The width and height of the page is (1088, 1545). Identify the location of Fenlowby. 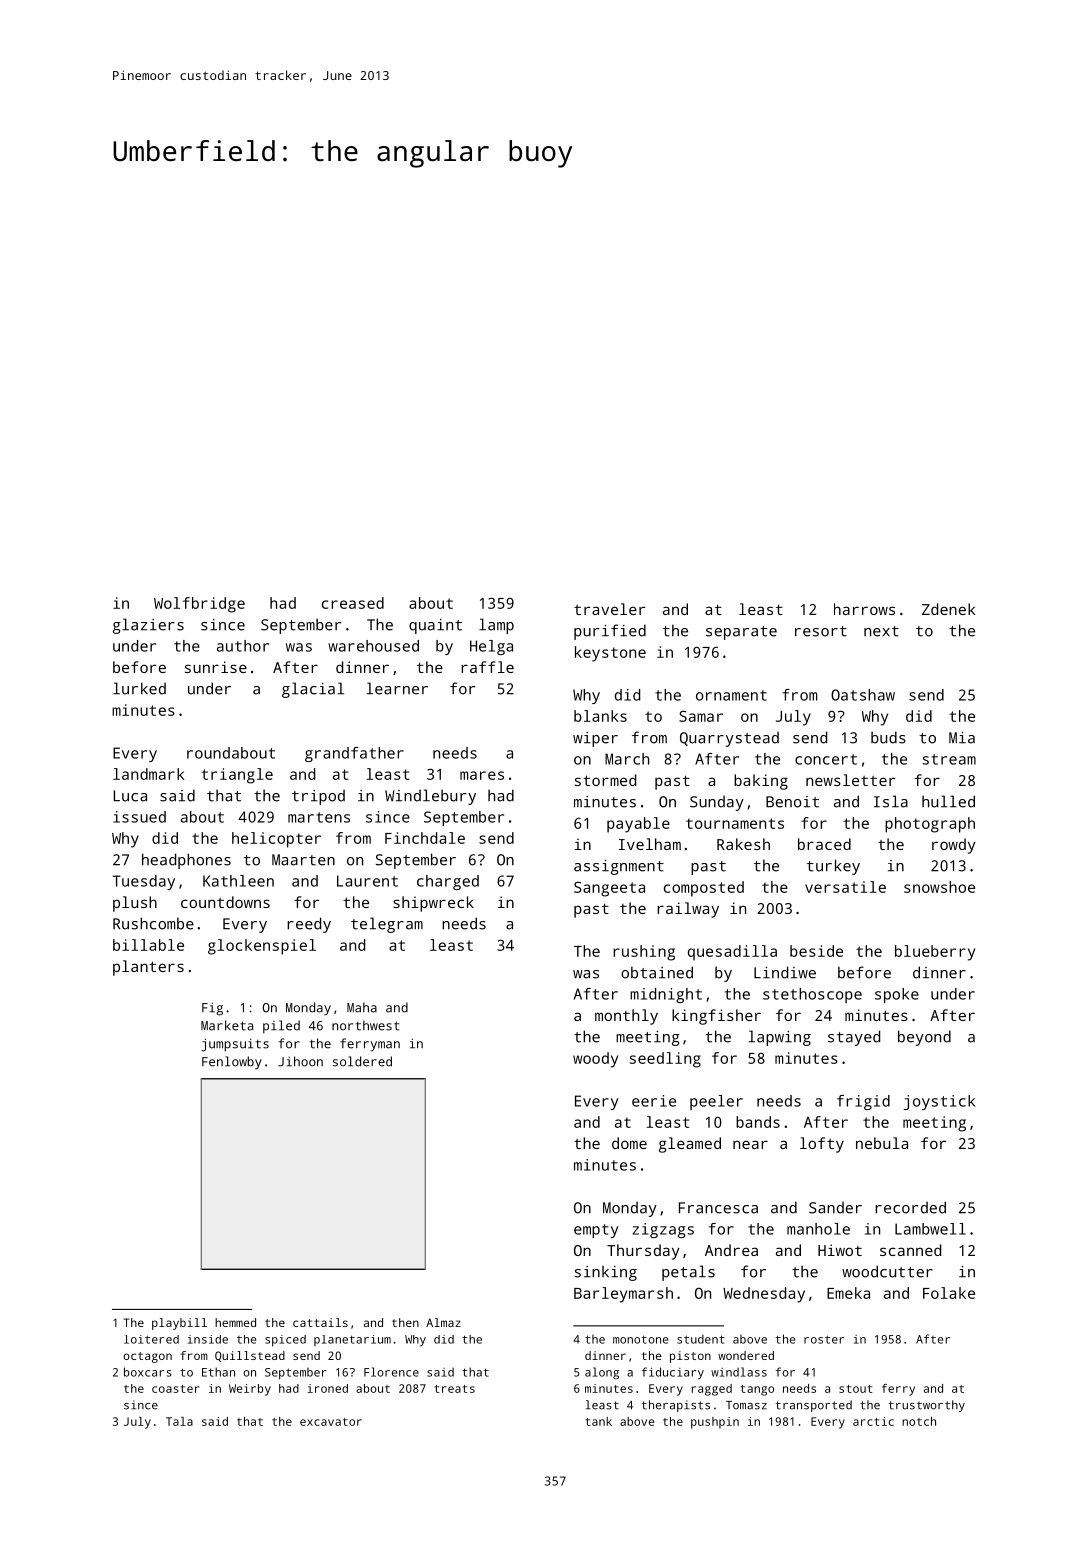
(232, 1063).
